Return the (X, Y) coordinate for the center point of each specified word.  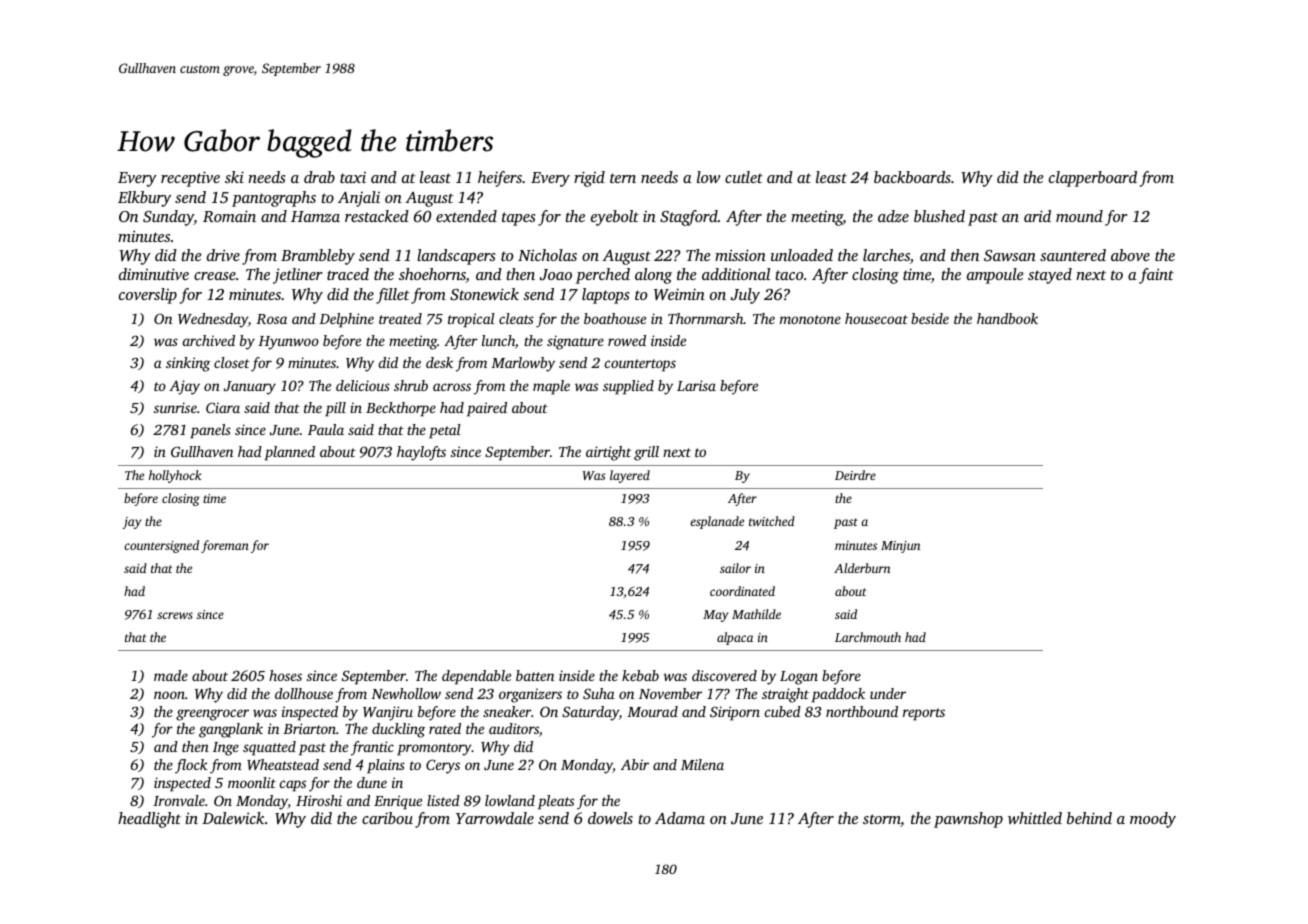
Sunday (168, 218)
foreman (225, 546)
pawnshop (968, 820)
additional (736, 274)
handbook (1007, 318)
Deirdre (855, 475)
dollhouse (304, 693)
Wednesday (213, 320)
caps (293, 786)
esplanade (717, 522)
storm (882, 820)
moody (1153, 820)
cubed (783, 711)
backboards (912, 177)
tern (623, 178)
